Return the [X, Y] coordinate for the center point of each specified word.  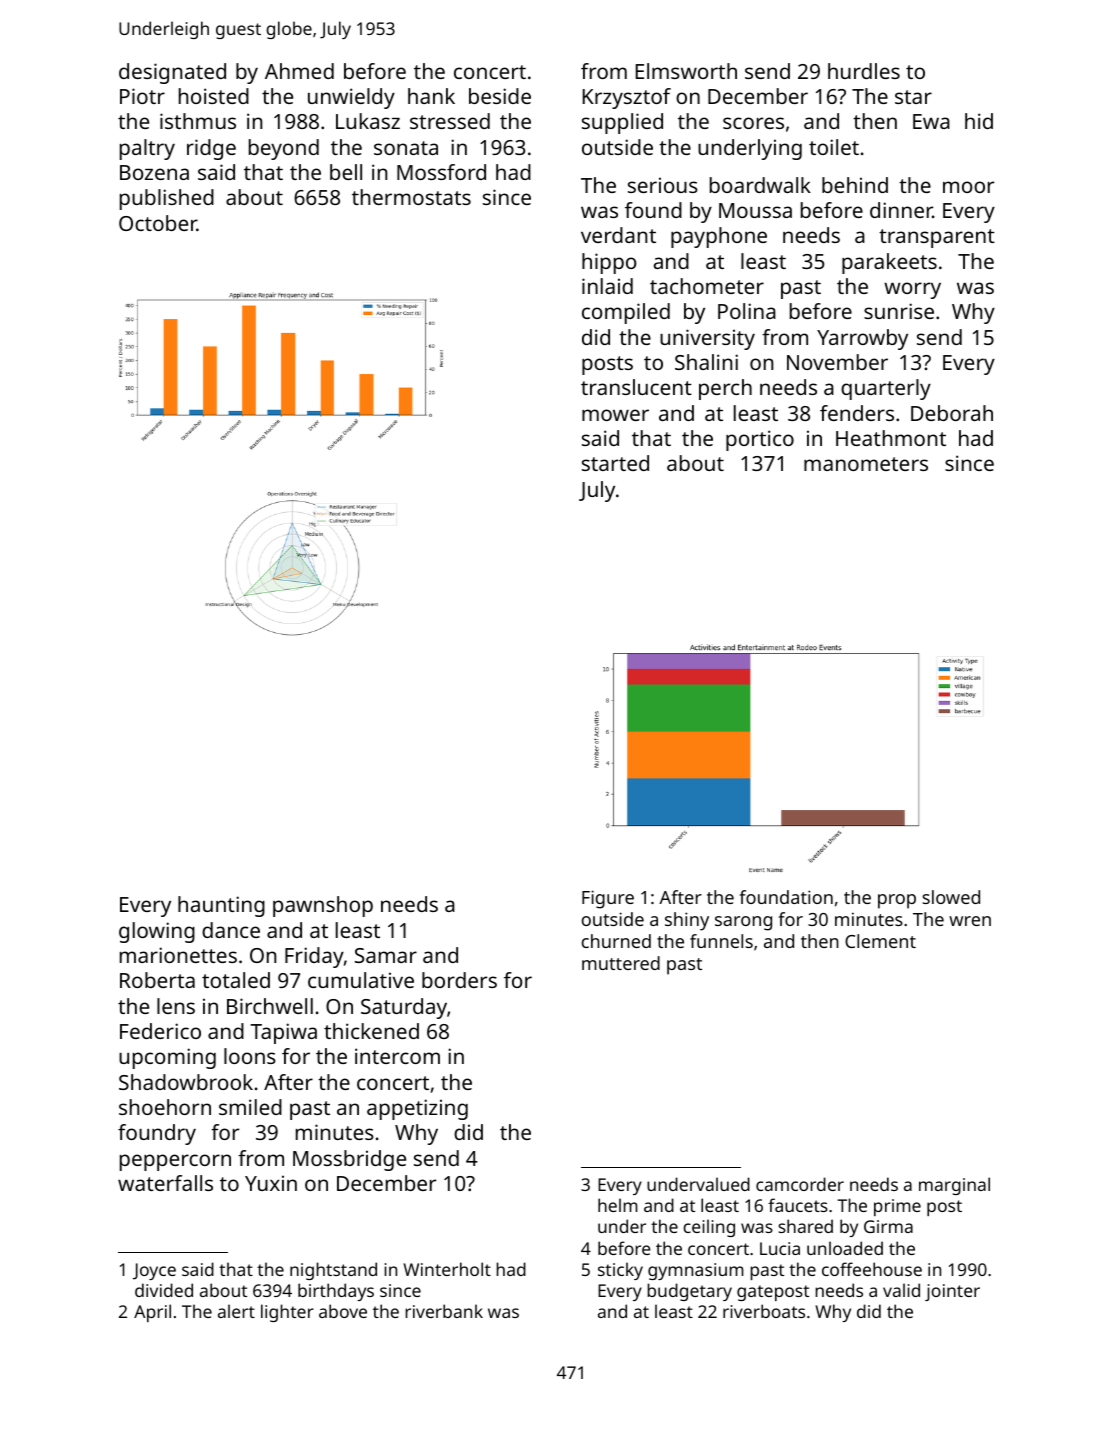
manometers [866, 464]
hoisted [214, 96]
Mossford [441, 172]
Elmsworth [686, 71]
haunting [221, 906]
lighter [287, 1313]
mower [615, 415]
